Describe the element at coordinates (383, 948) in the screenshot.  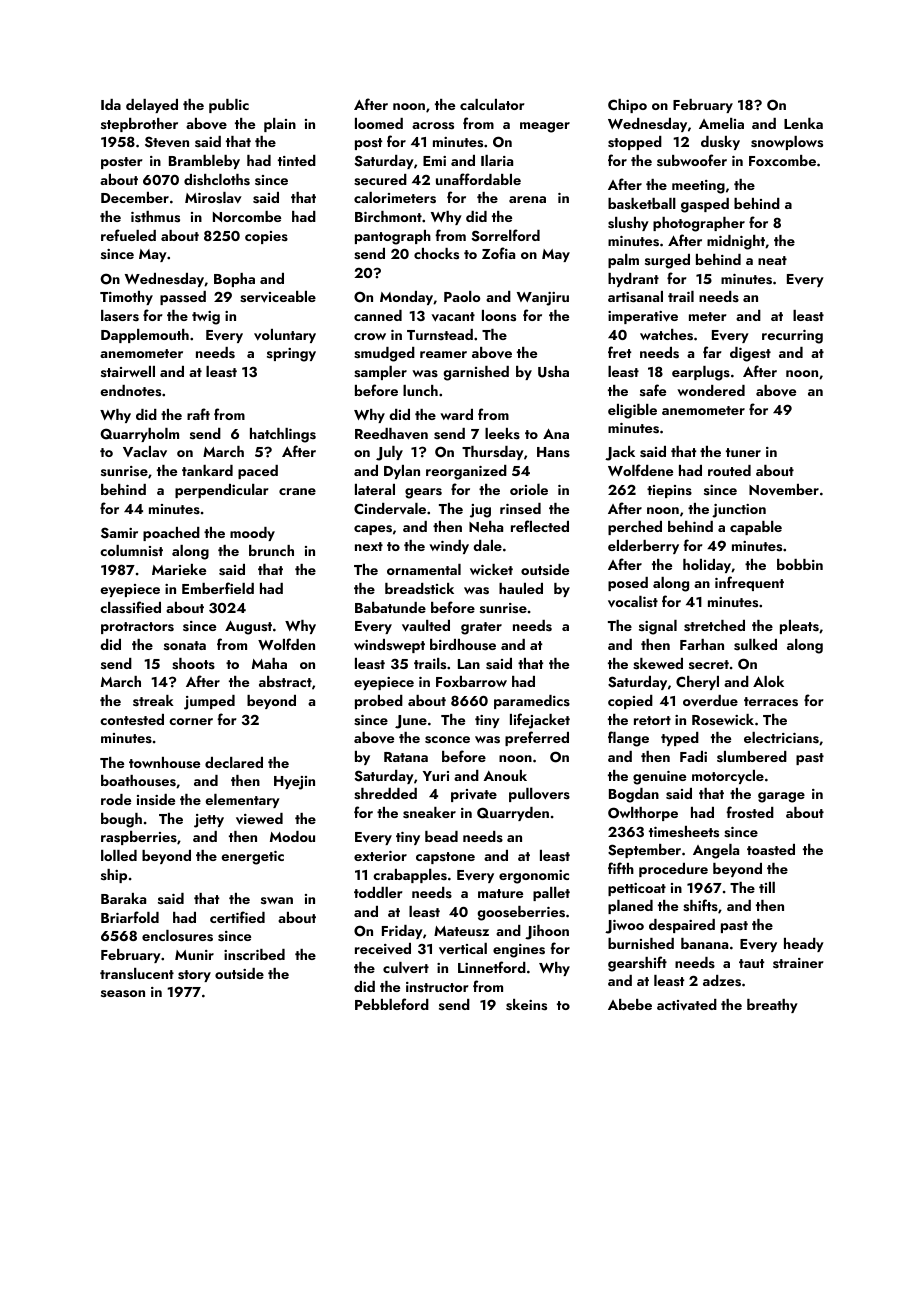
I see `received` at that location.
